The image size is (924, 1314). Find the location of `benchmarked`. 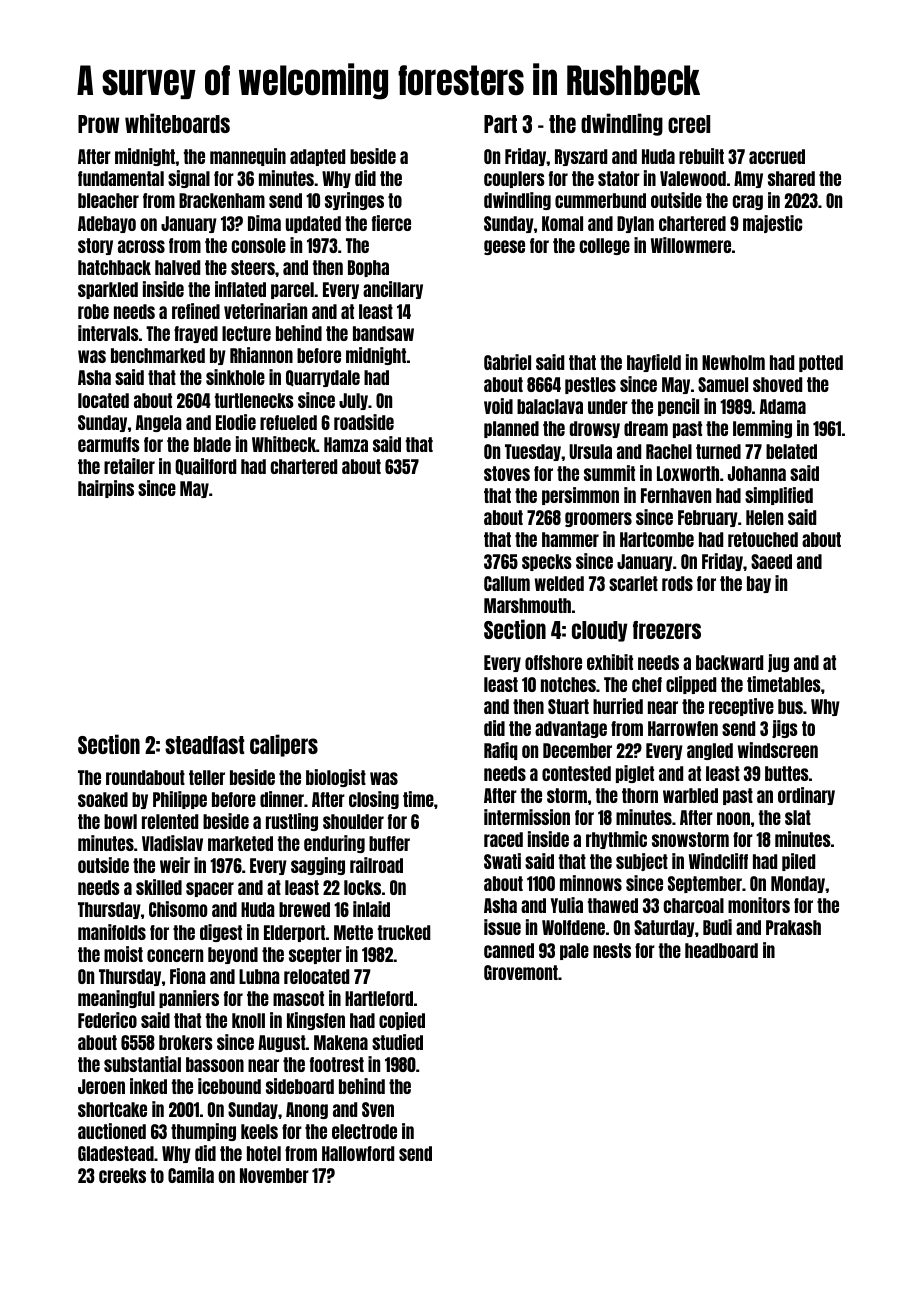

benchmarked is located at coordinates (158, 355).
